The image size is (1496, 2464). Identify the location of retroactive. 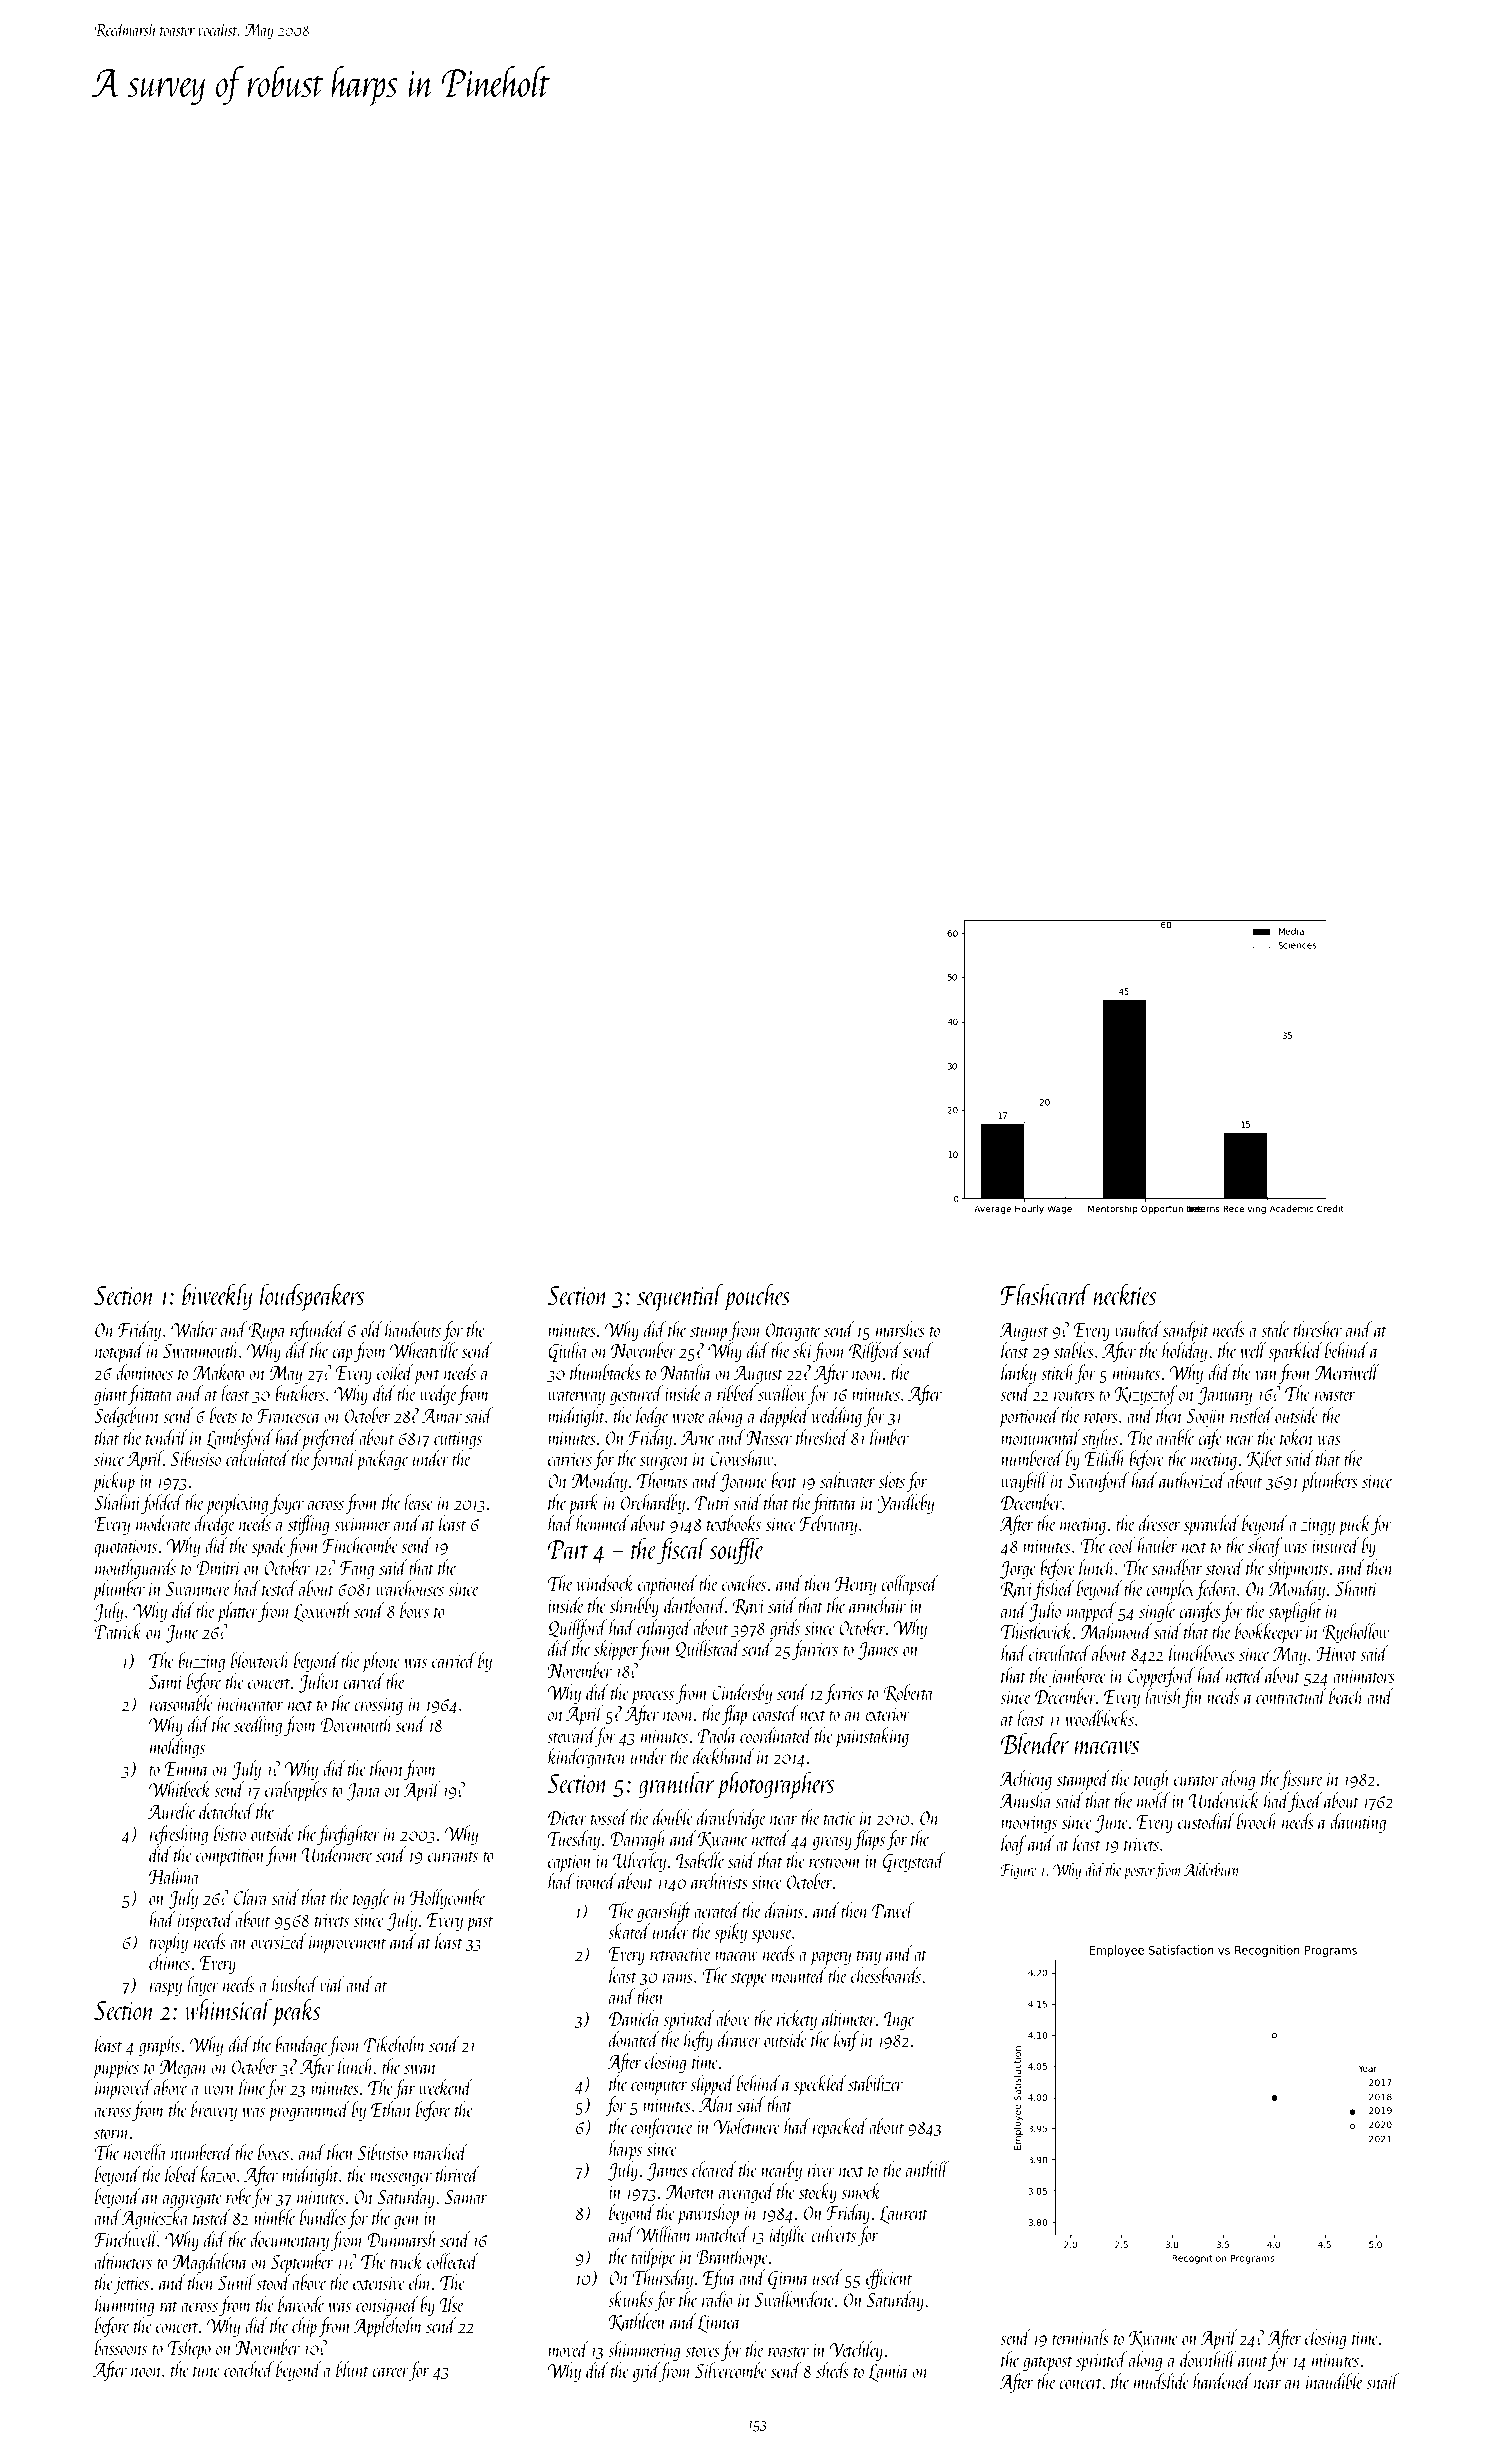
(680, 1954).
